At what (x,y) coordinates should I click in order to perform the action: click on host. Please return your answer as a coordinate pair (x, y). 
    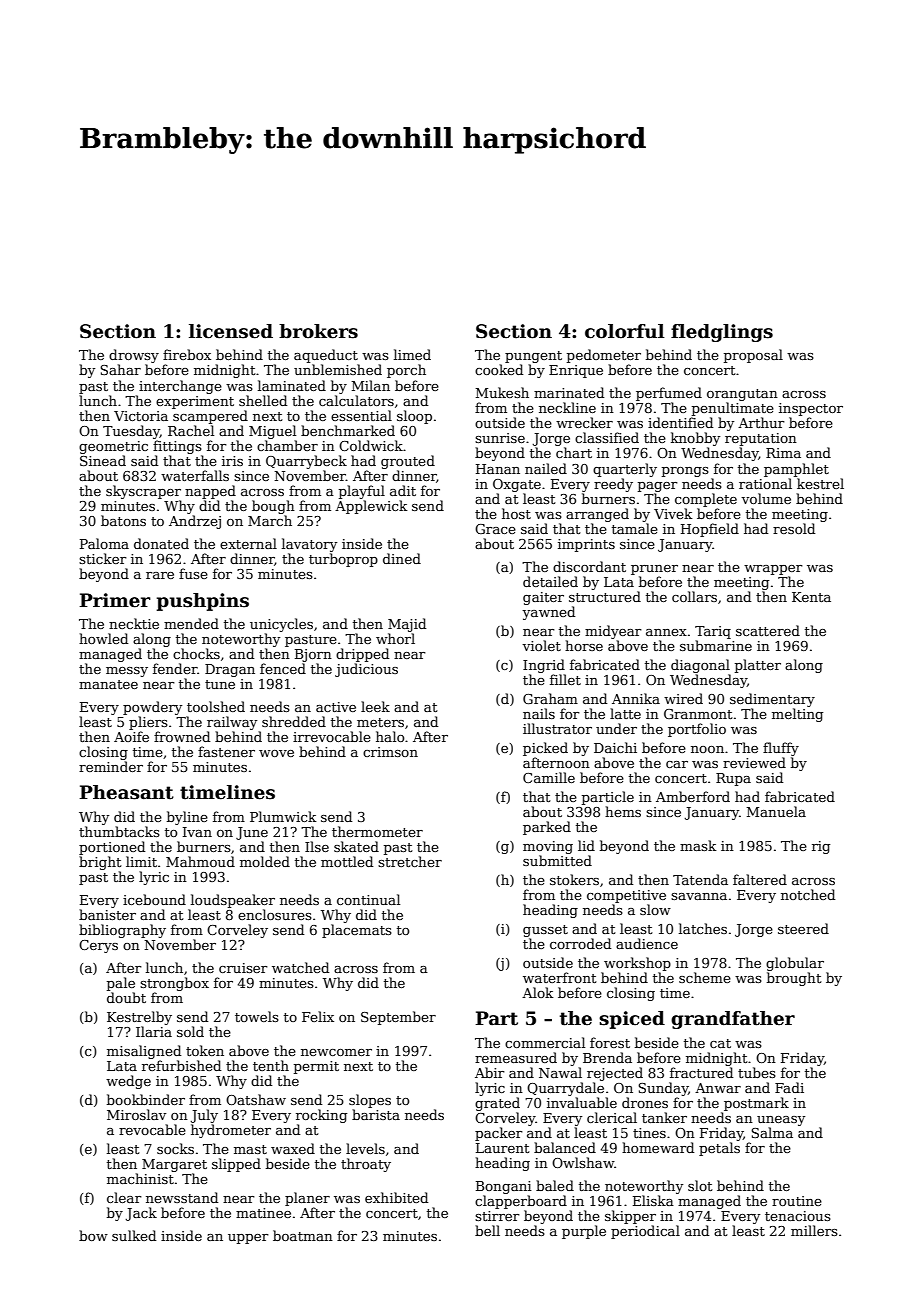
    Looking at the image, I should click on (516, 513).
